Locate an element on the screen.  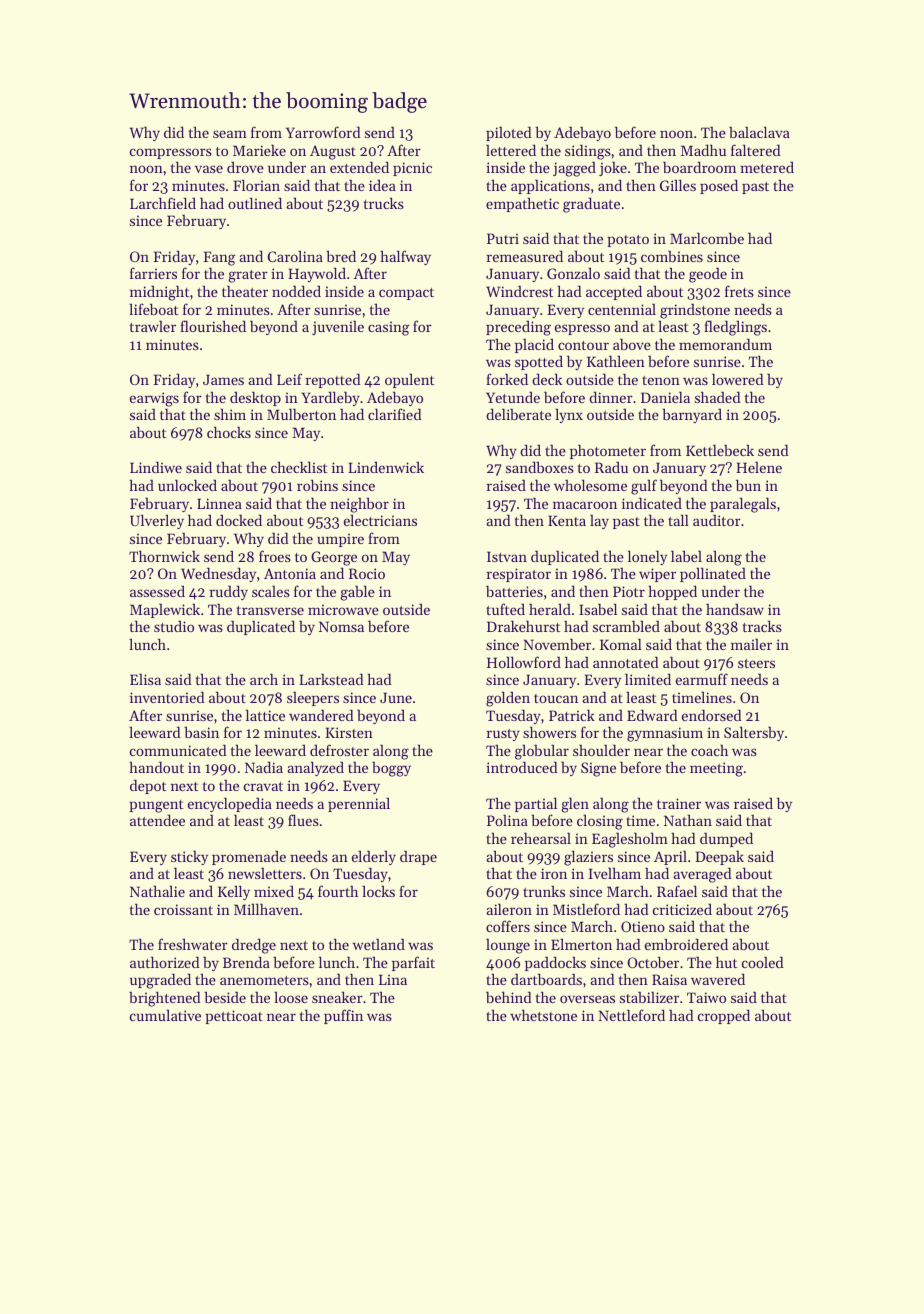
combines is located at coordinates (672, 256).
